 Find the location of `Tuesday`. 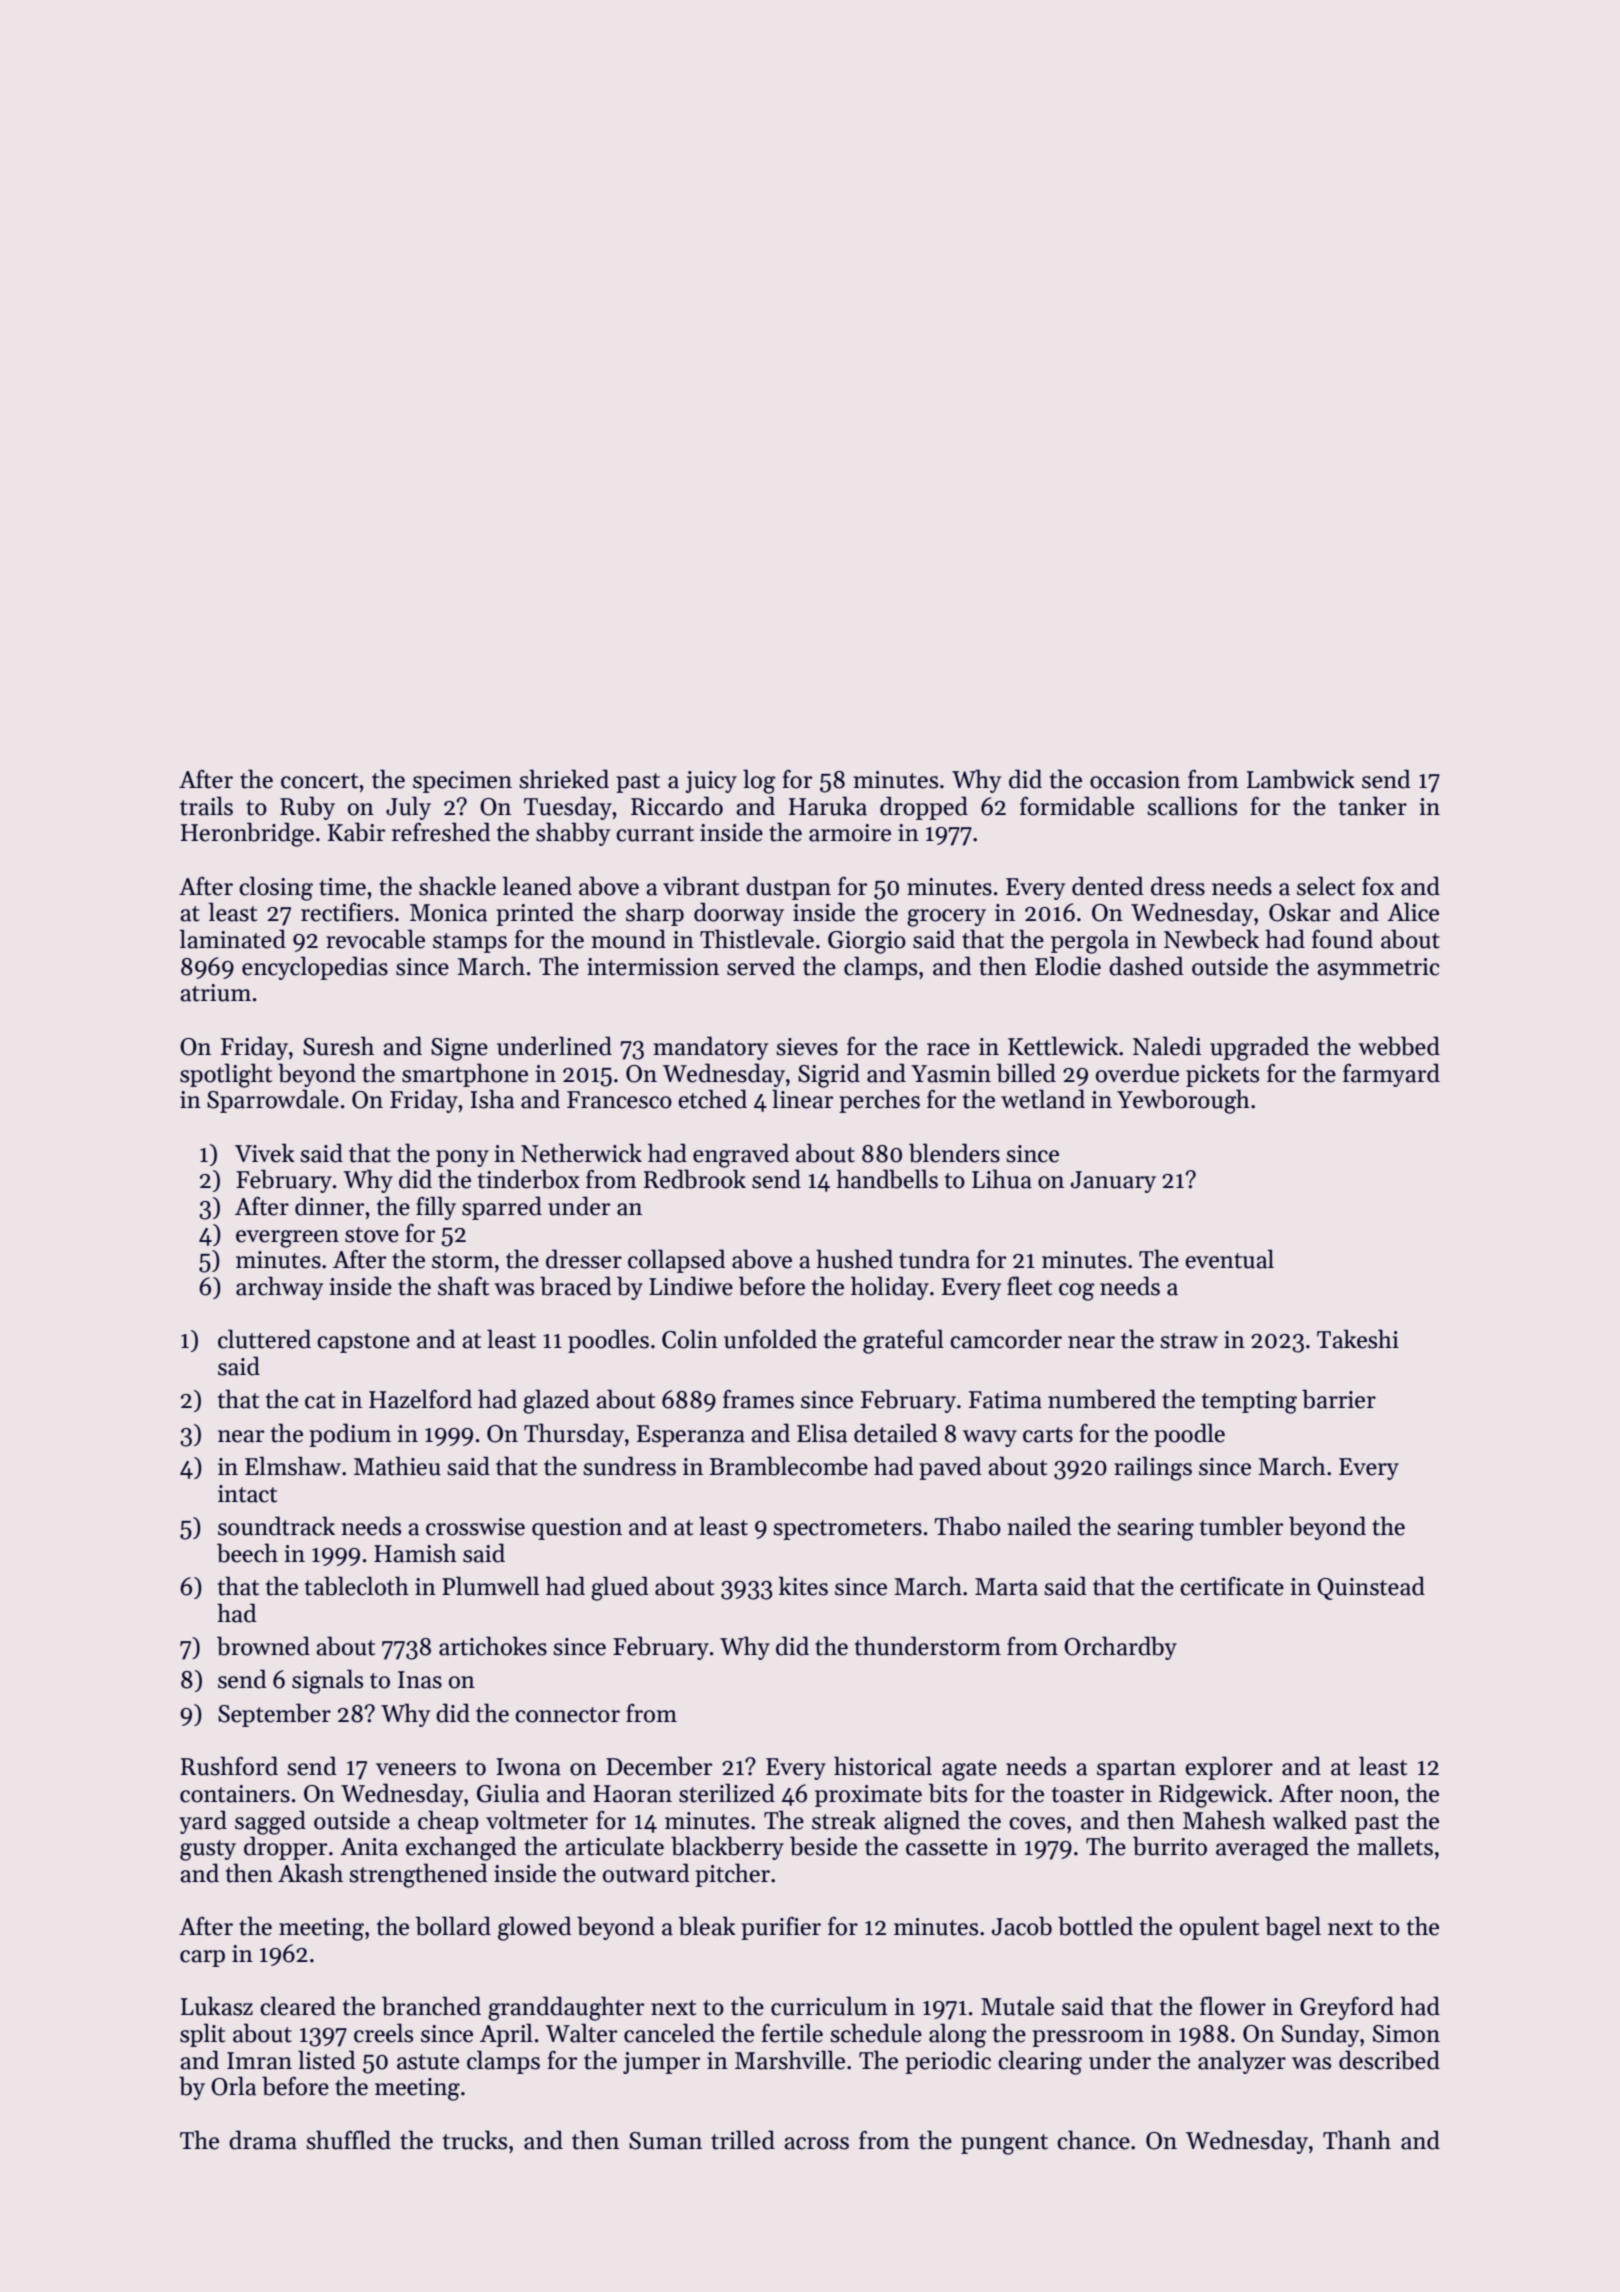

Tuesday is located at coordinates (568, 808).
